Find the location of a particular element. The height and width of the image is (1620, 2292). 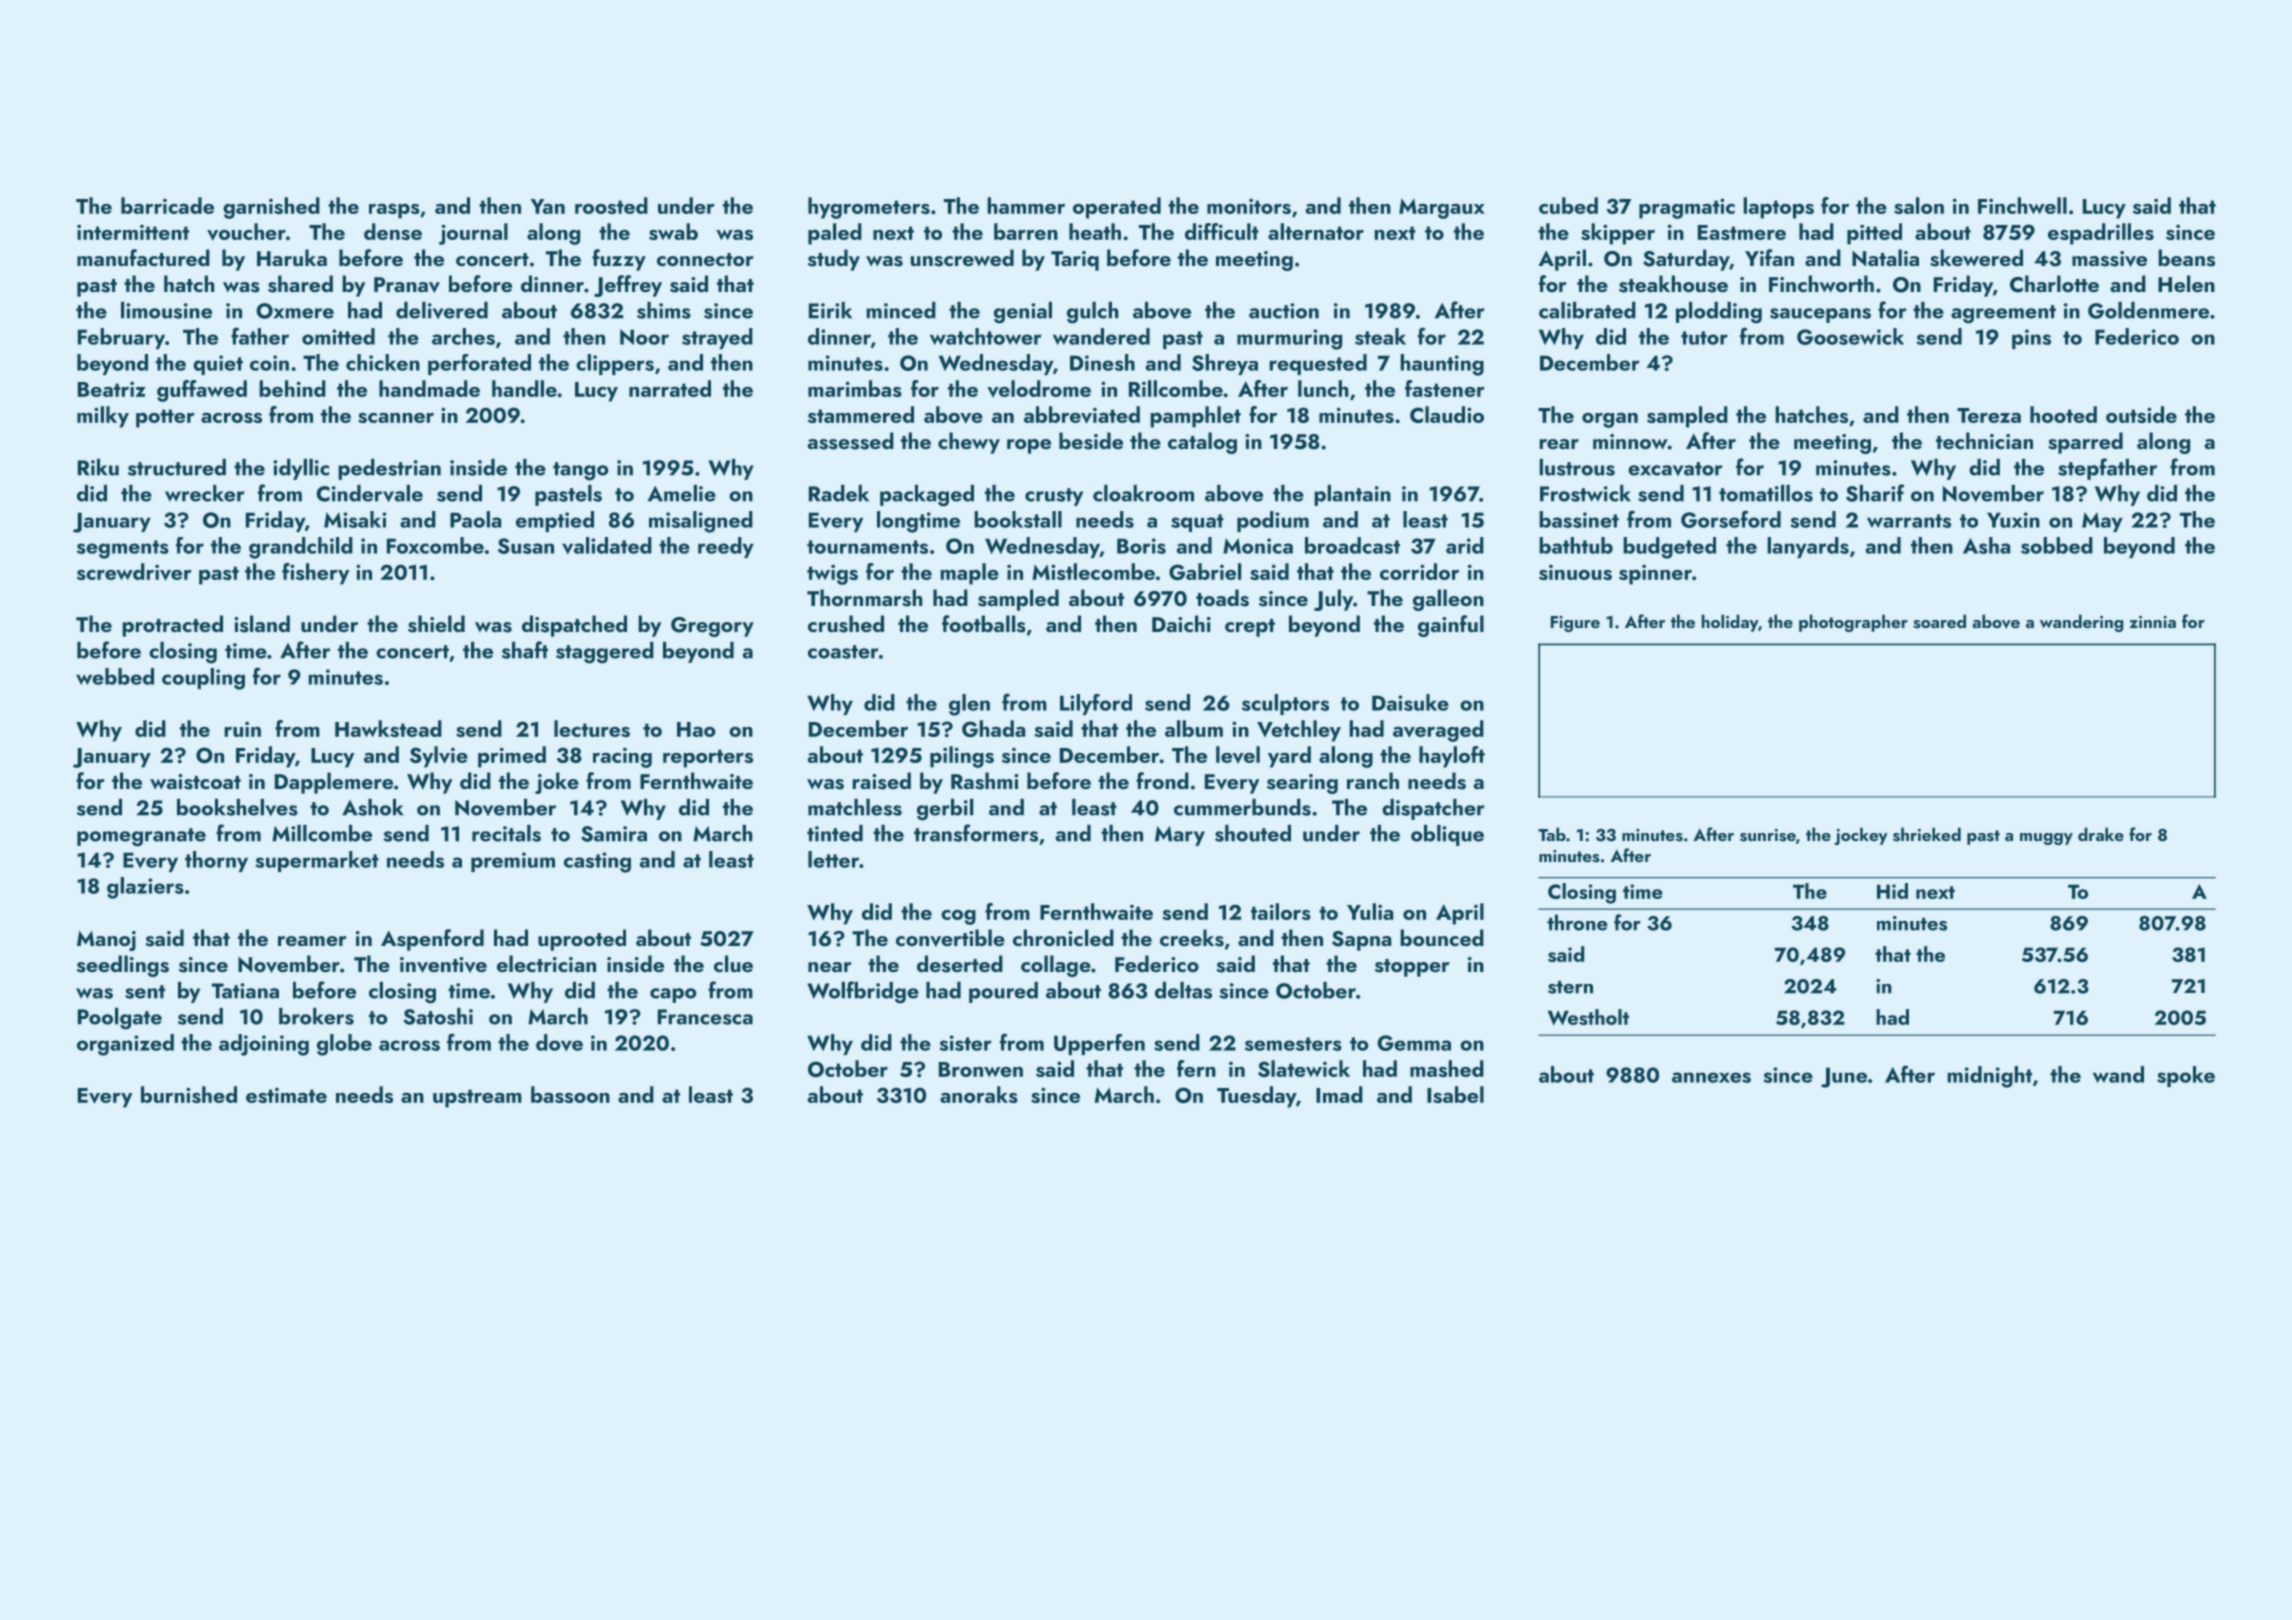

Finchwell is located at coordinates (2022, 205).
